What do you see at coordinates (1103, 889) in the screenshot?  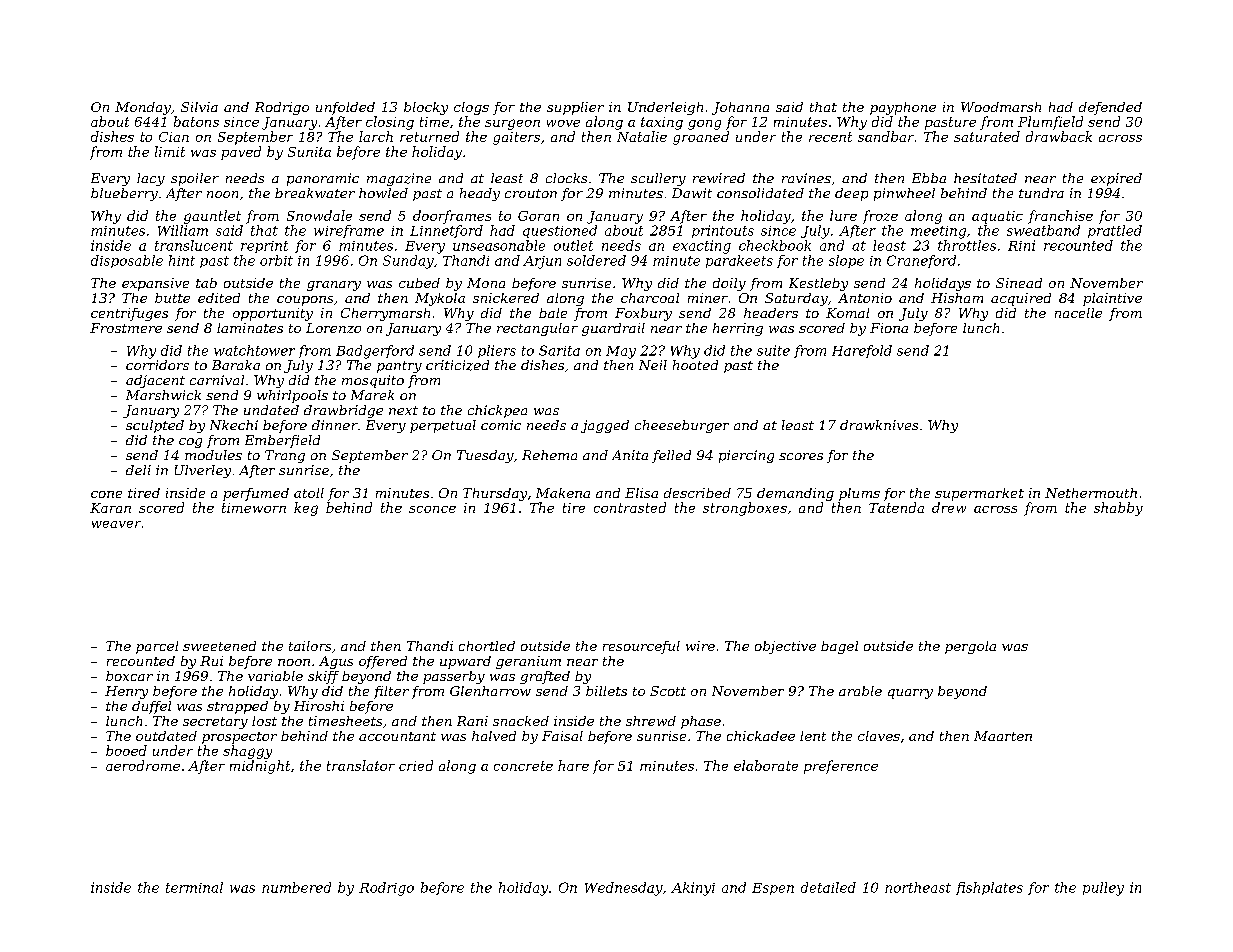 I see `pulley` at bounding box center [1103, 889].
